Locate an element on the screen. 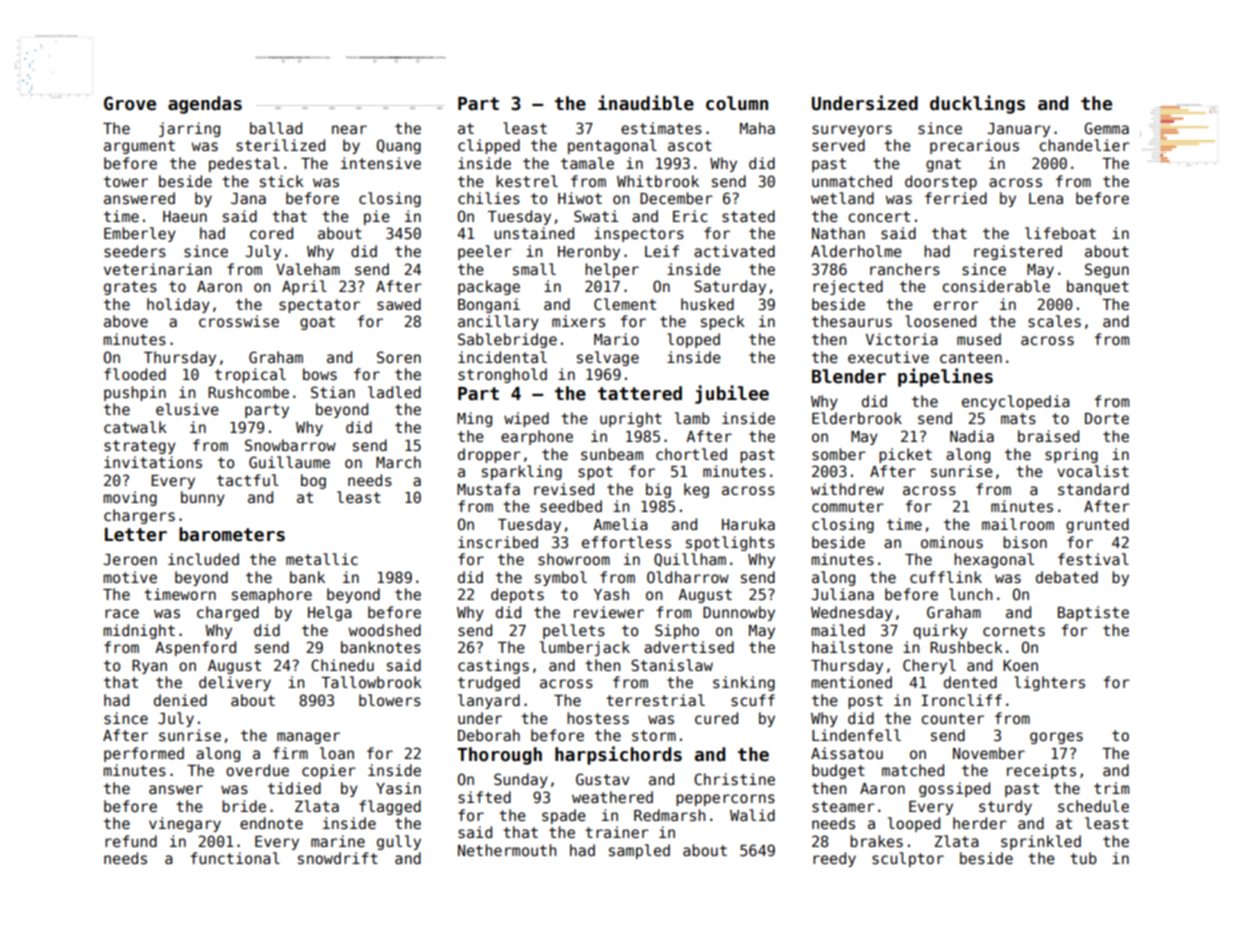 The width and height of the screenshot is (1233, 952). ferried is located at coordinates (956, 198).
